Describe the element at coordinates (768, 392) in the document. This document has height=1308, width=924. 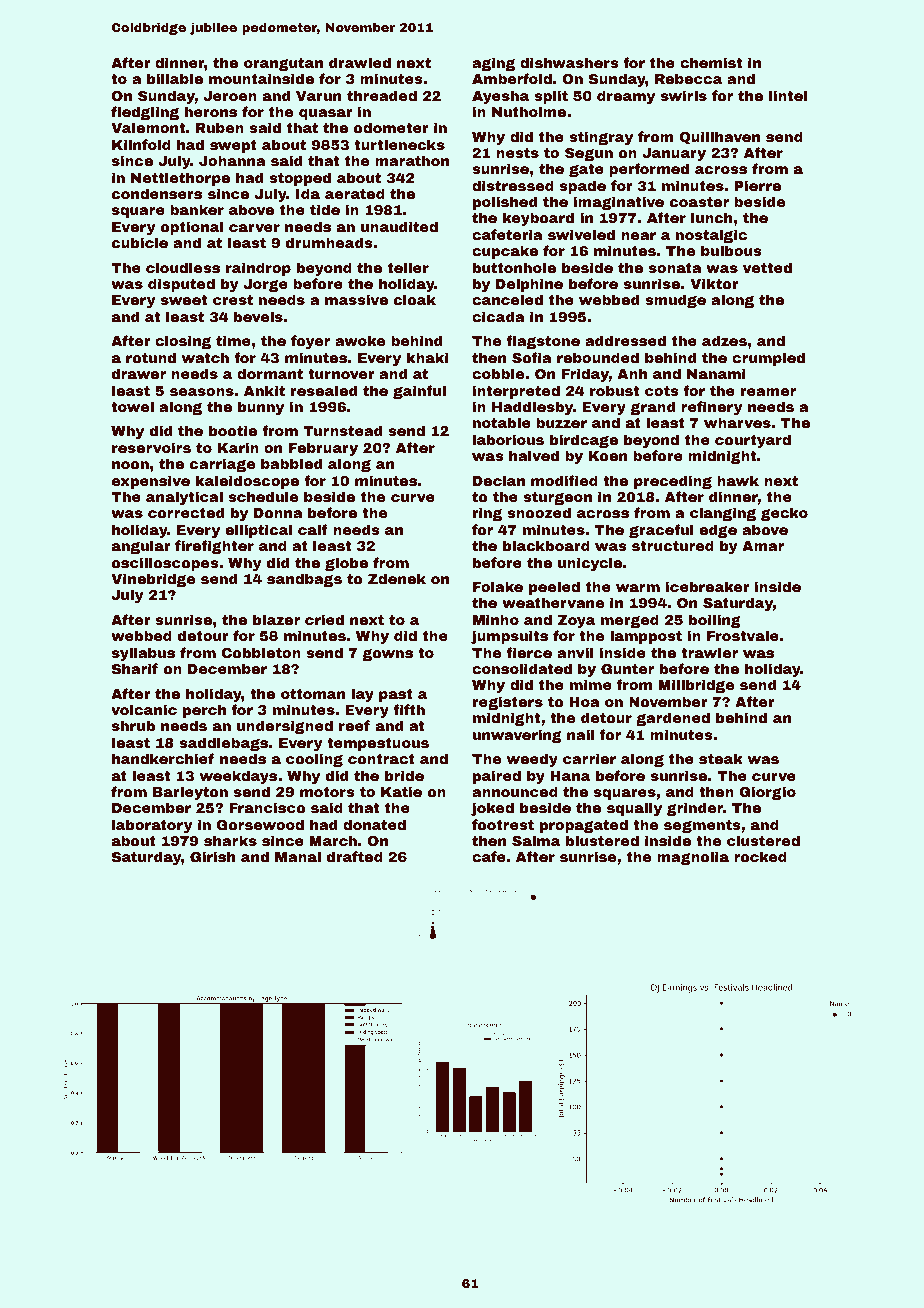
I see `reamer` at that location.
